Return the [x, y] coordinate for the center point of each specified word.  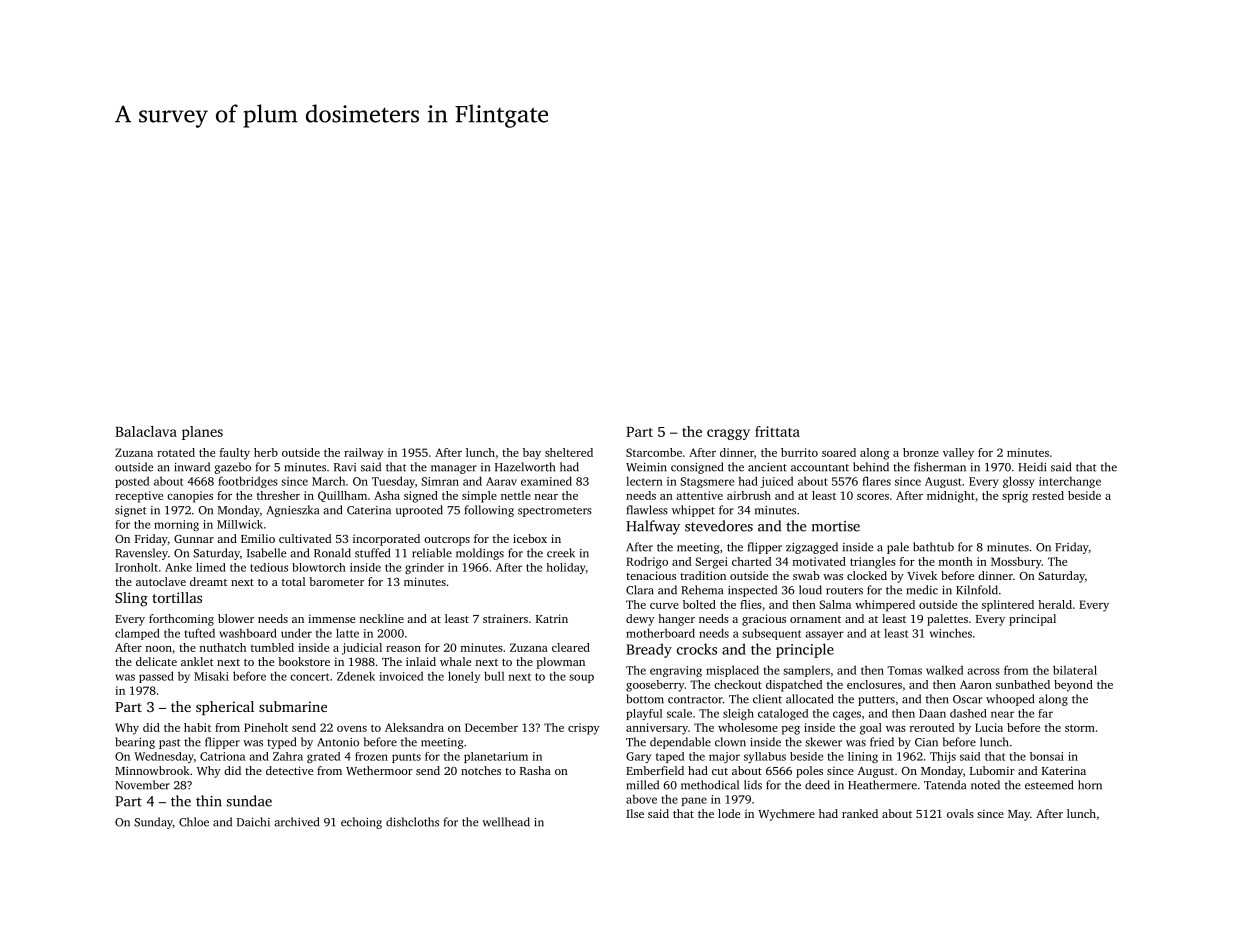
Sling [131, 599]
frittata [777, 431]
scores [873, 497]
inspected [752, 591]
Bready [649, 650]
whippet [693, 511]
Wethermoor [379, 770]
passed [156, 677]
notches [481, 770]
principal [1032, 620]
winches [951, 633]
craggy [728, 434]
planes [202, 433]
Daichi [253, 822]
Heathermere [882, 785]
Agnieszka [293, 511]
